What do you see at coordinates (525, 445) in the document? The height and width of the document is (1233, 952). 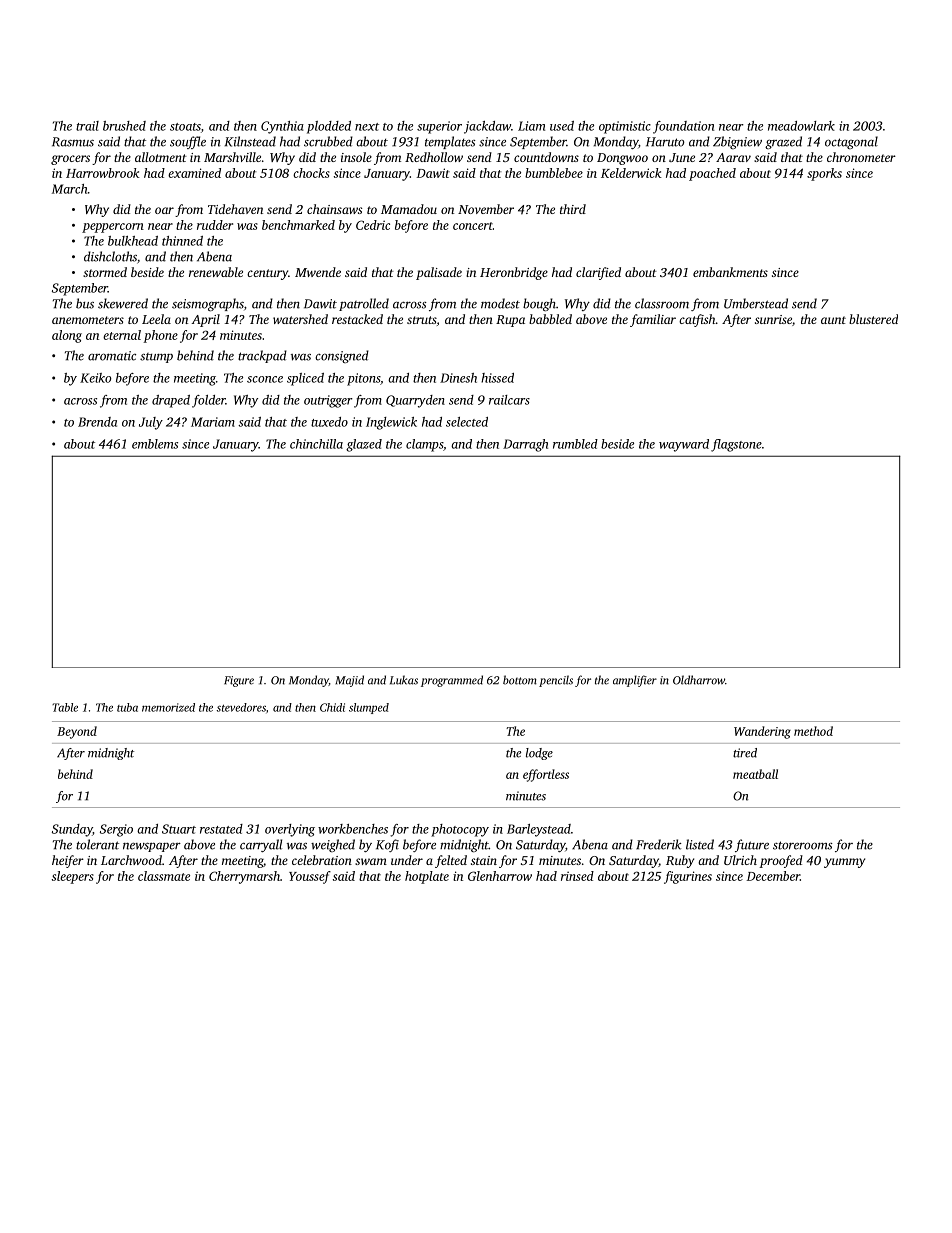 I see `Darragh` at bounding box center [525, 445].
